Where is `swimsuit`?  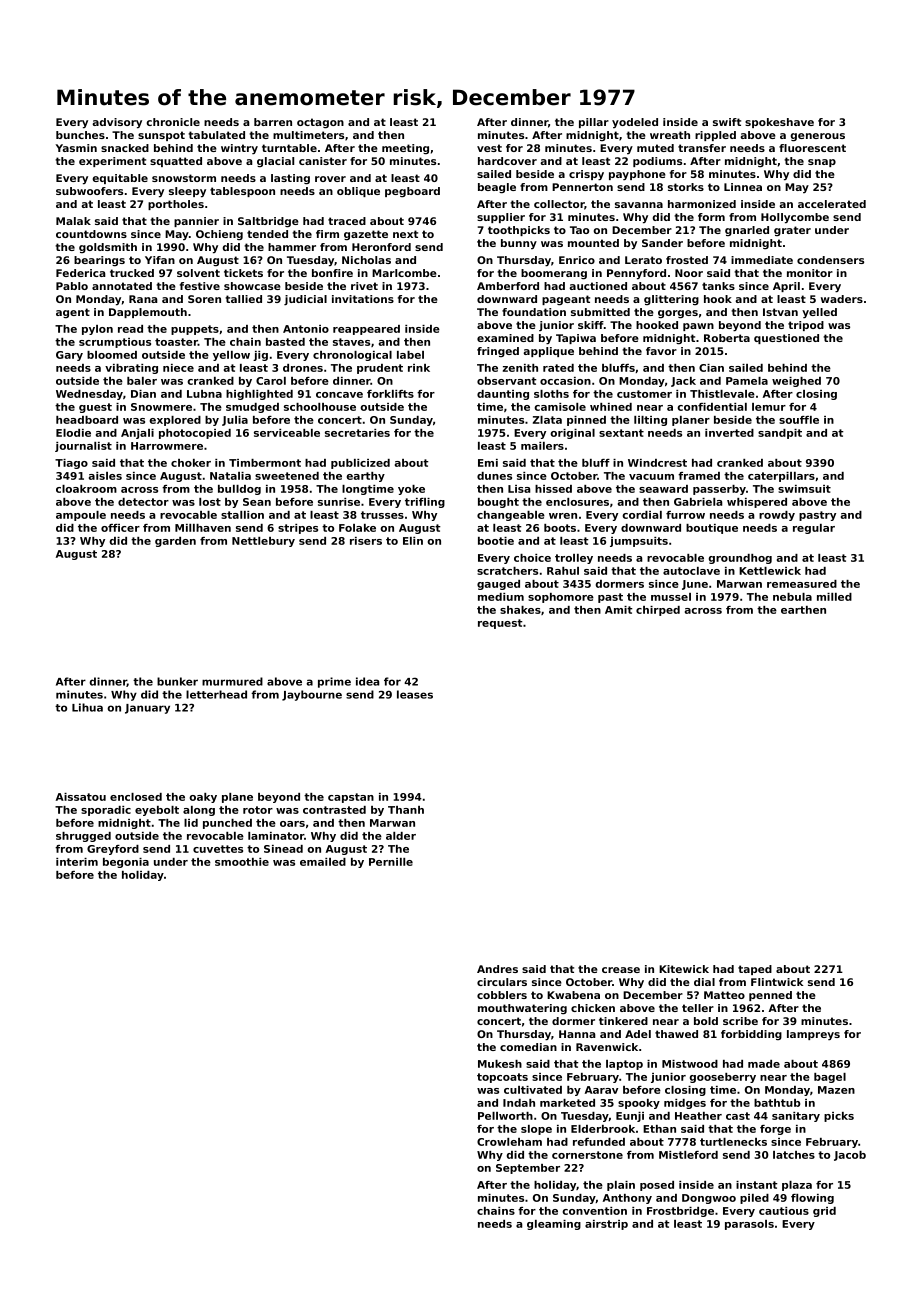
swimsuit is located at coordinates (804, 489).
